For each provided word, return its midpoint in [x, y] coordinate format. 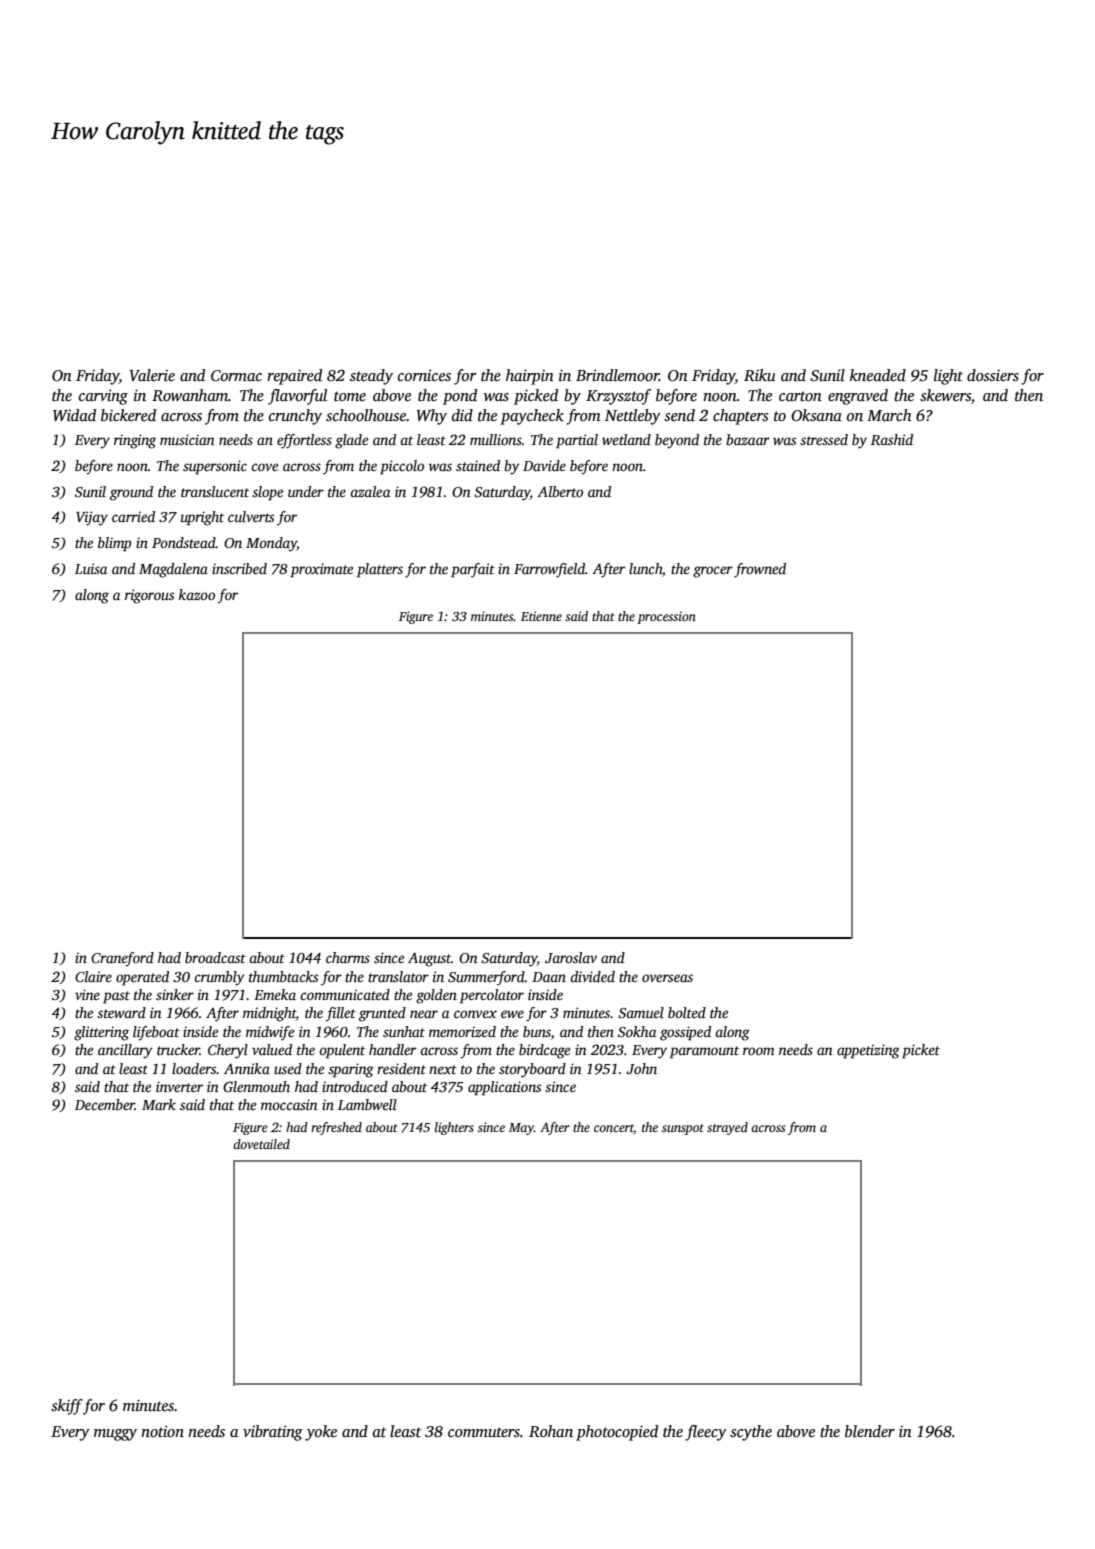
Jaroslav [571, 957]
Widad [74, 415]
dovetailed [261, 1144]
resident [401, 1068]
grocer [713, 572]
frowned [760, 570]
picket [921, 1051]
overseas [667, 978]
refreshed [336, 1128]
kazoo [197, 594]
